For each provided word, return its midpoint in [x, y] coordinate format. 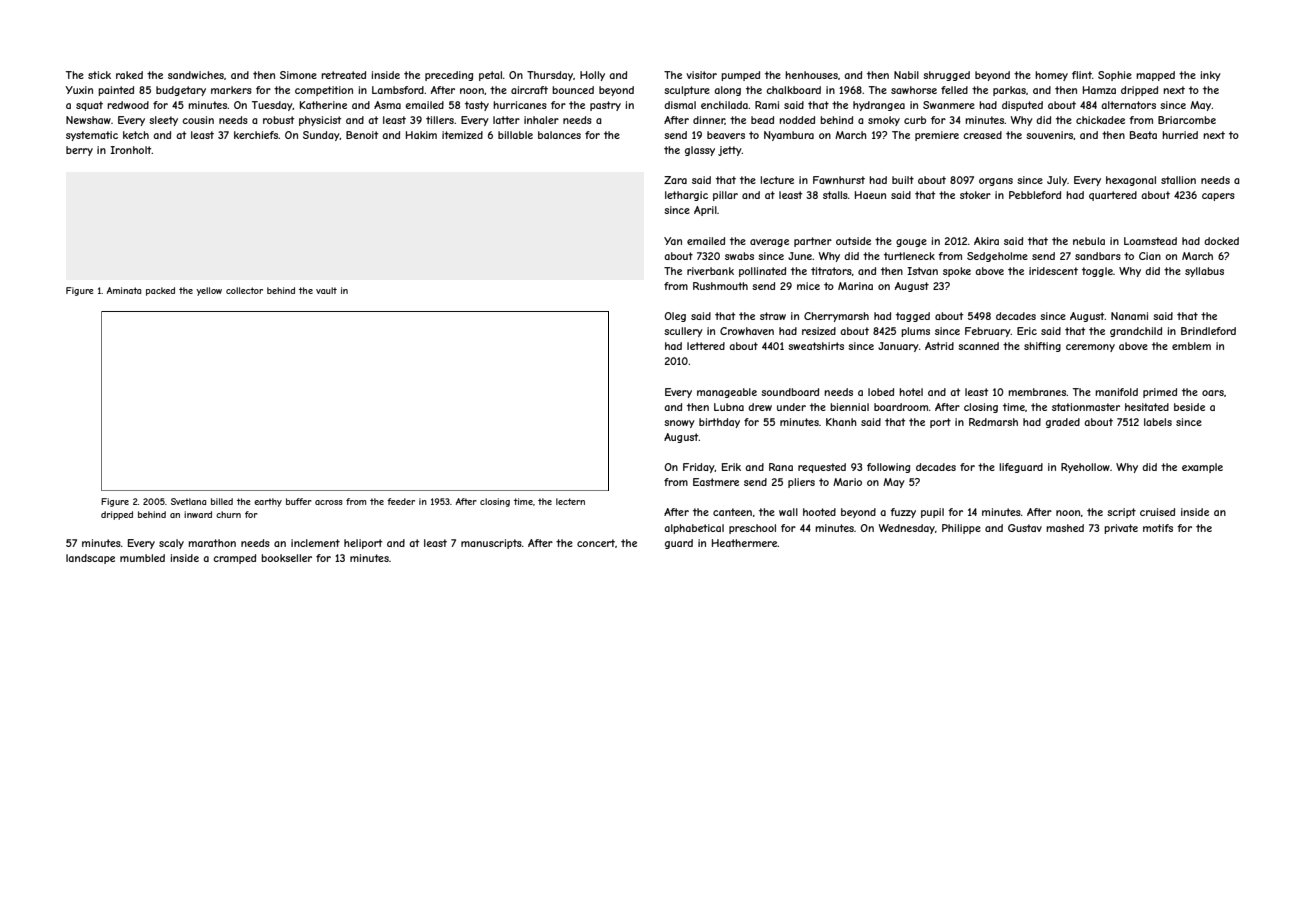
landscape [90, 559]
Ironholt [131, 150]
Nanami [1129, 316]
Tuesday [272, 106]
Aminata [124, 290]
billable [515, 135]
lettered [706, 346]
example [1202, 468]
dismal [680, 105]
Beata [1143, 135]
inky [1210, 76]
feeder [401, 501]
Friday [699, 468]
